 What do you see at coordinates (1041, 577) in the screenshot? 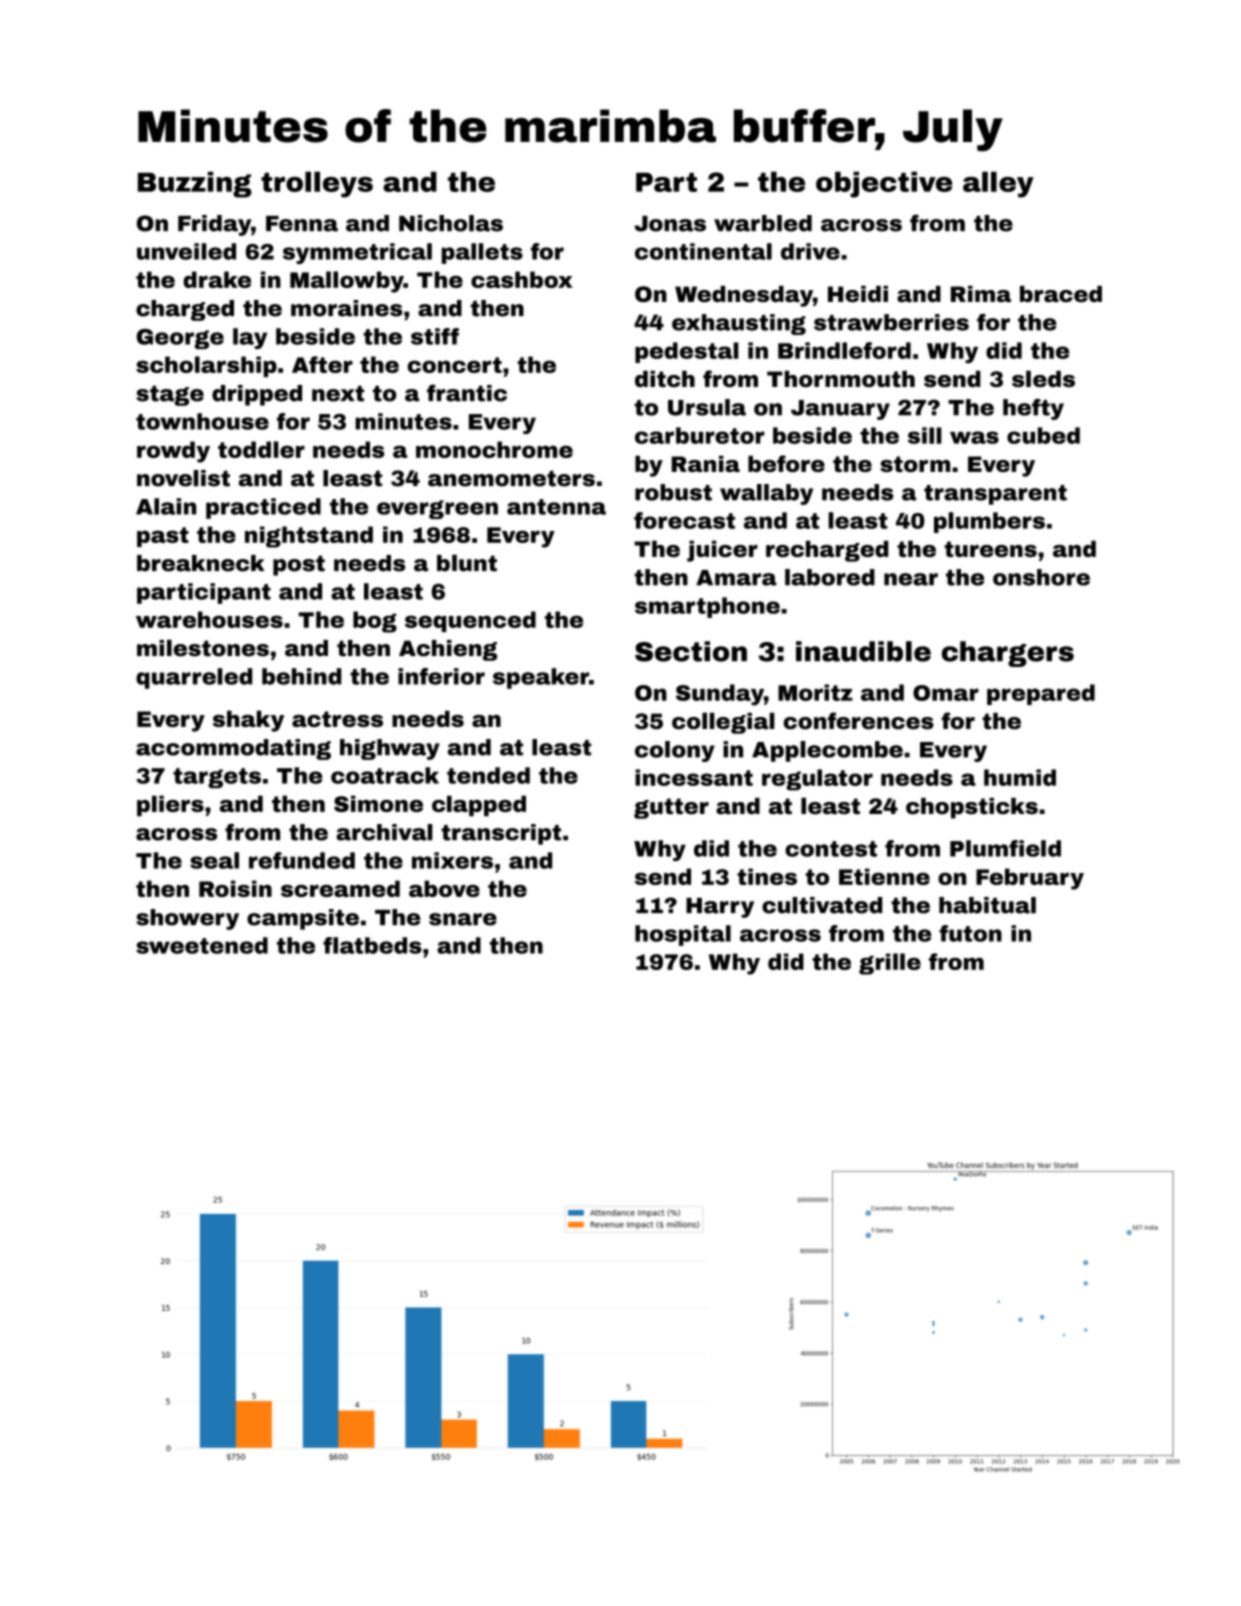
I see `onshore` at bounding box center [1041, 577].
